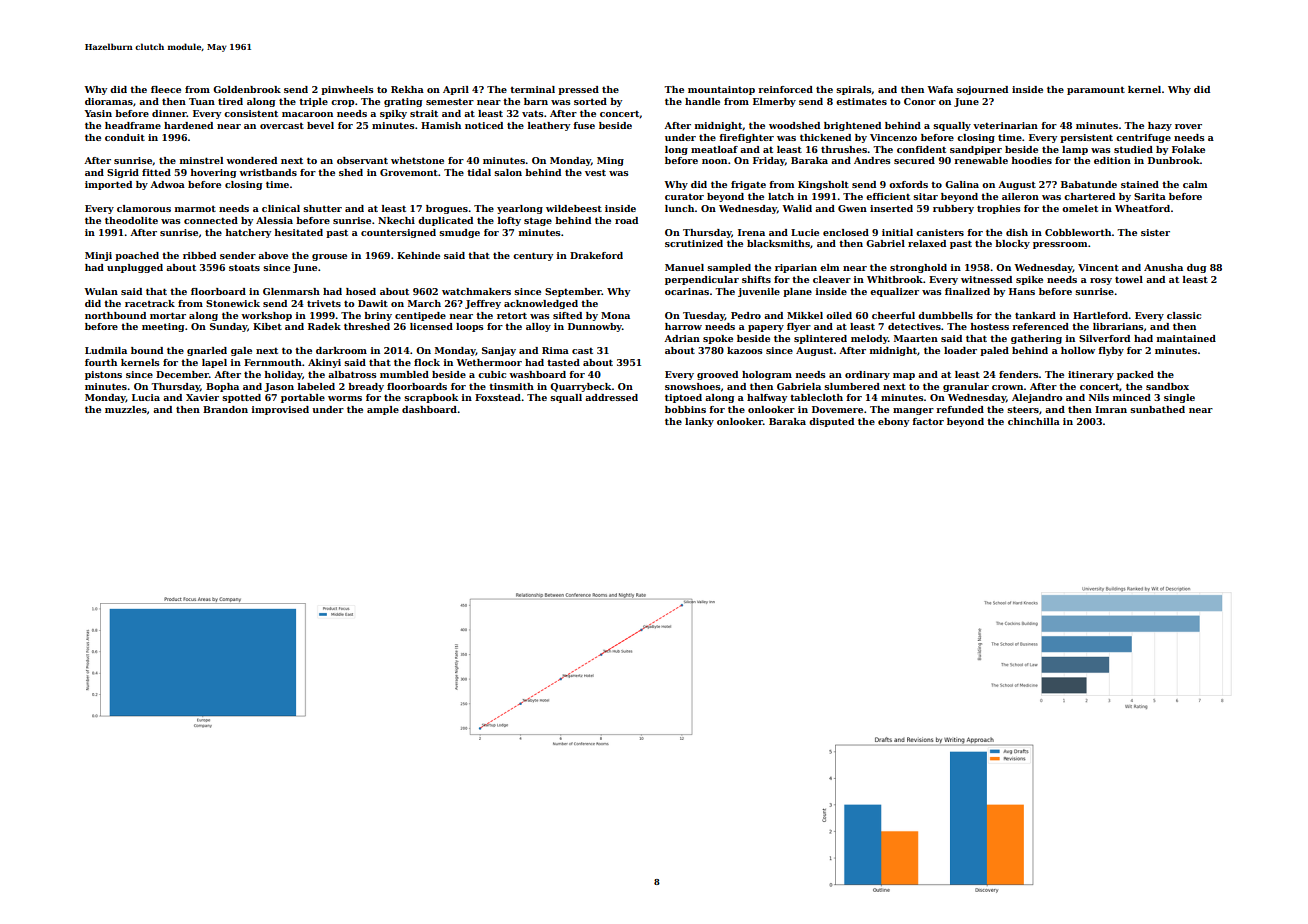 The image size is (1308, 924). What do you see at coordinates (861, 101) in the screenshot?
I see `estimates` at bounding box center [861, 101].
